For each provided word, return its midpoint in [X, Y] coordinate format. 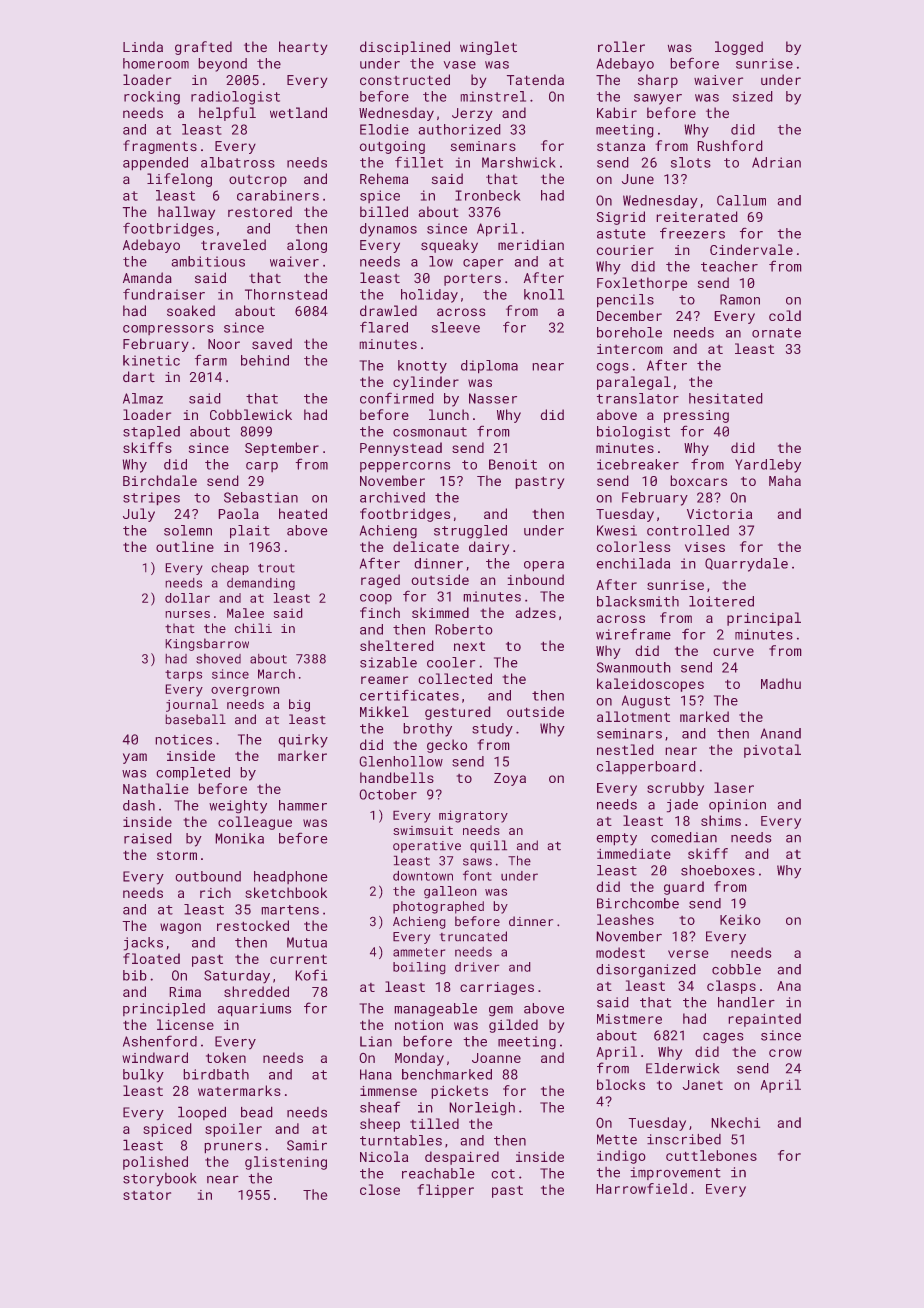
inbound [535, 579]
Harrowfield [641, 1188]
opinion [737, 806]
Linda [143, 46]
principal [764, 619]
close [380, 1189]
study [492, 730]
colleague [255, 823]
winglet [488, 48]
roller [621, 47]
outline [185, 546]
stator [147, 1195]
